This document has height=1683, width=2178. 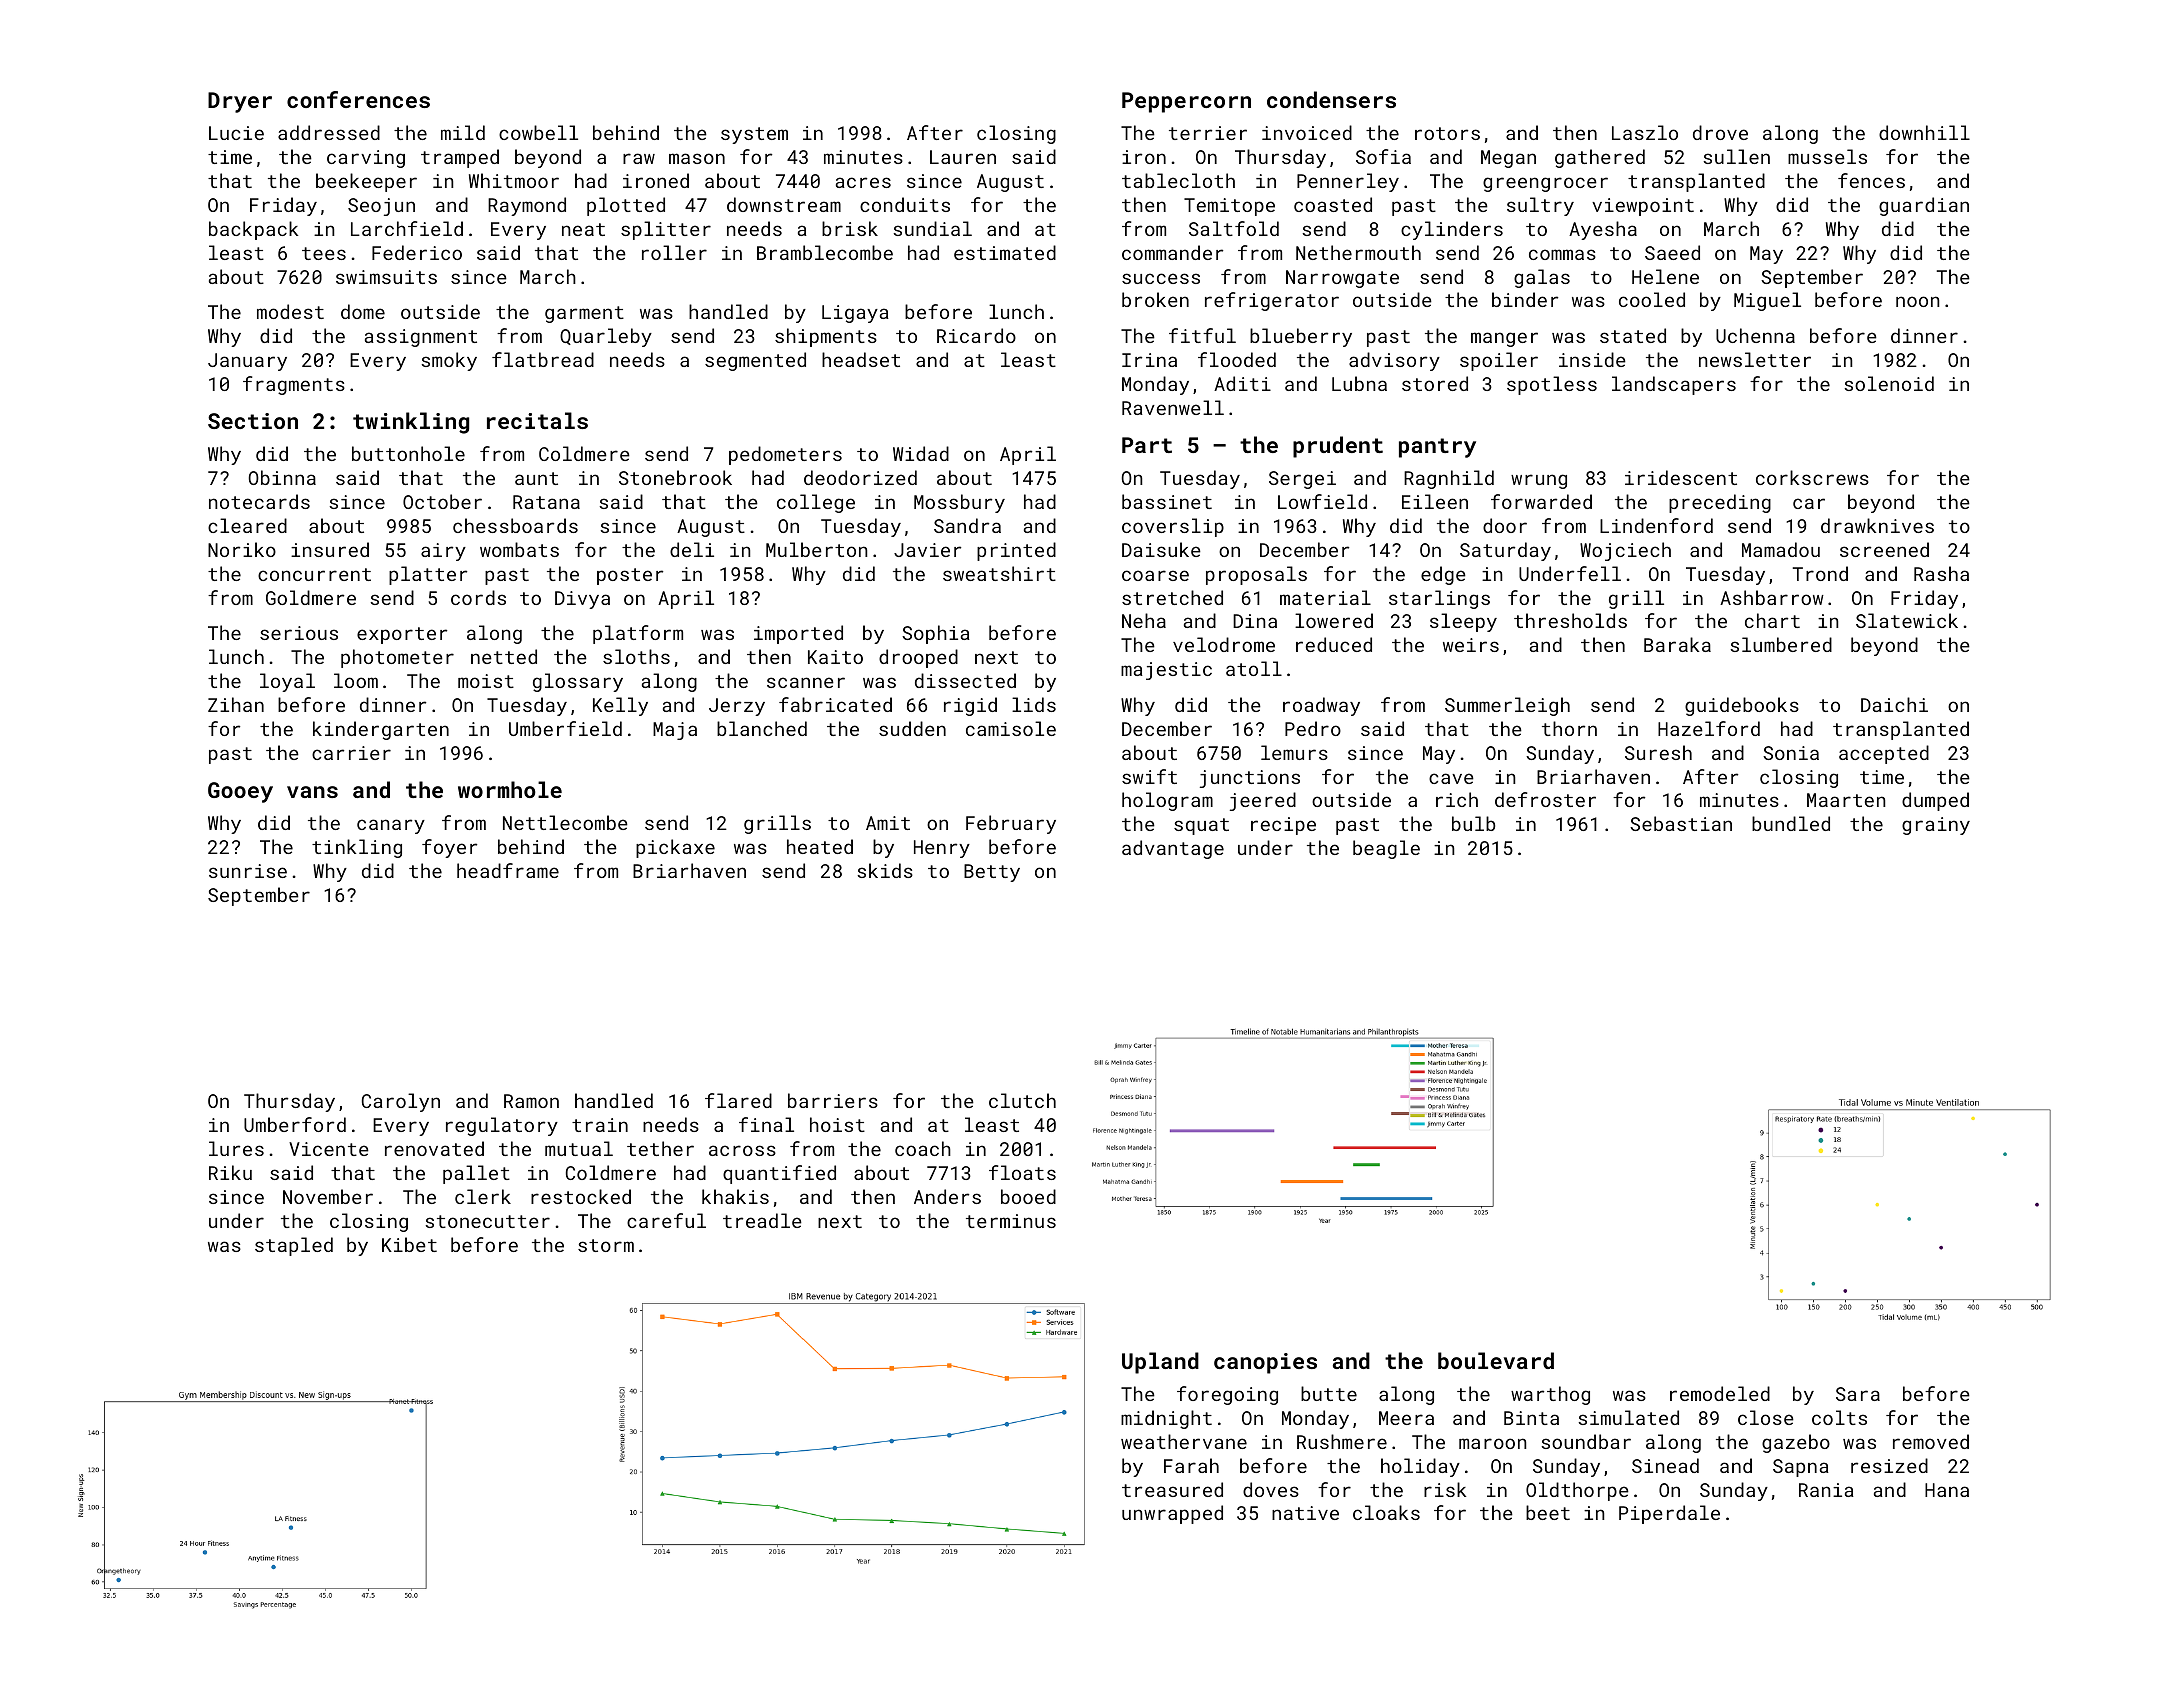 I want to click on jeered, so click(x=1263, y=801).
